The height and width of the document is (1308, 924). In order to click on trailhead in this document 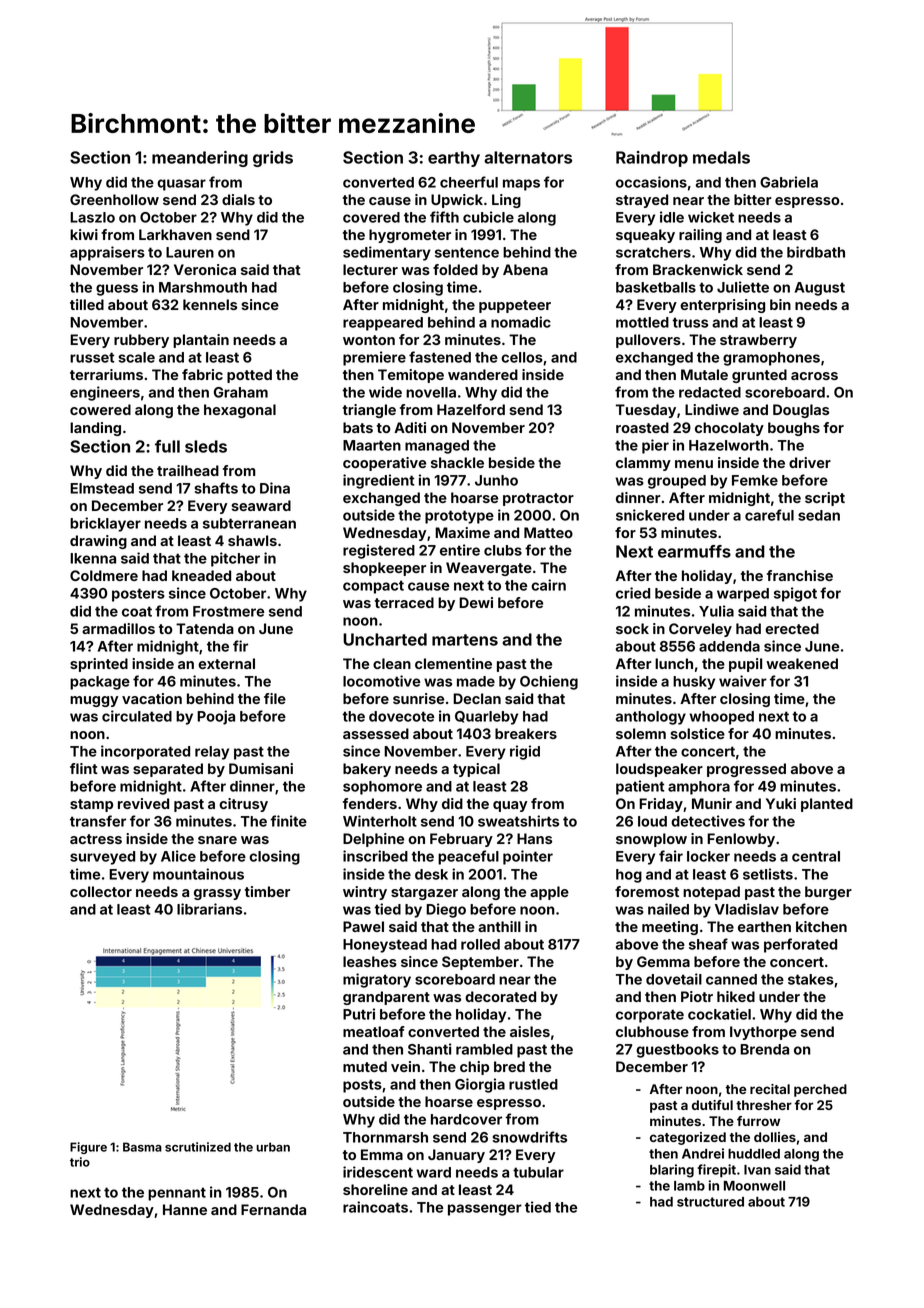, I will do `click(188, 470)`.
